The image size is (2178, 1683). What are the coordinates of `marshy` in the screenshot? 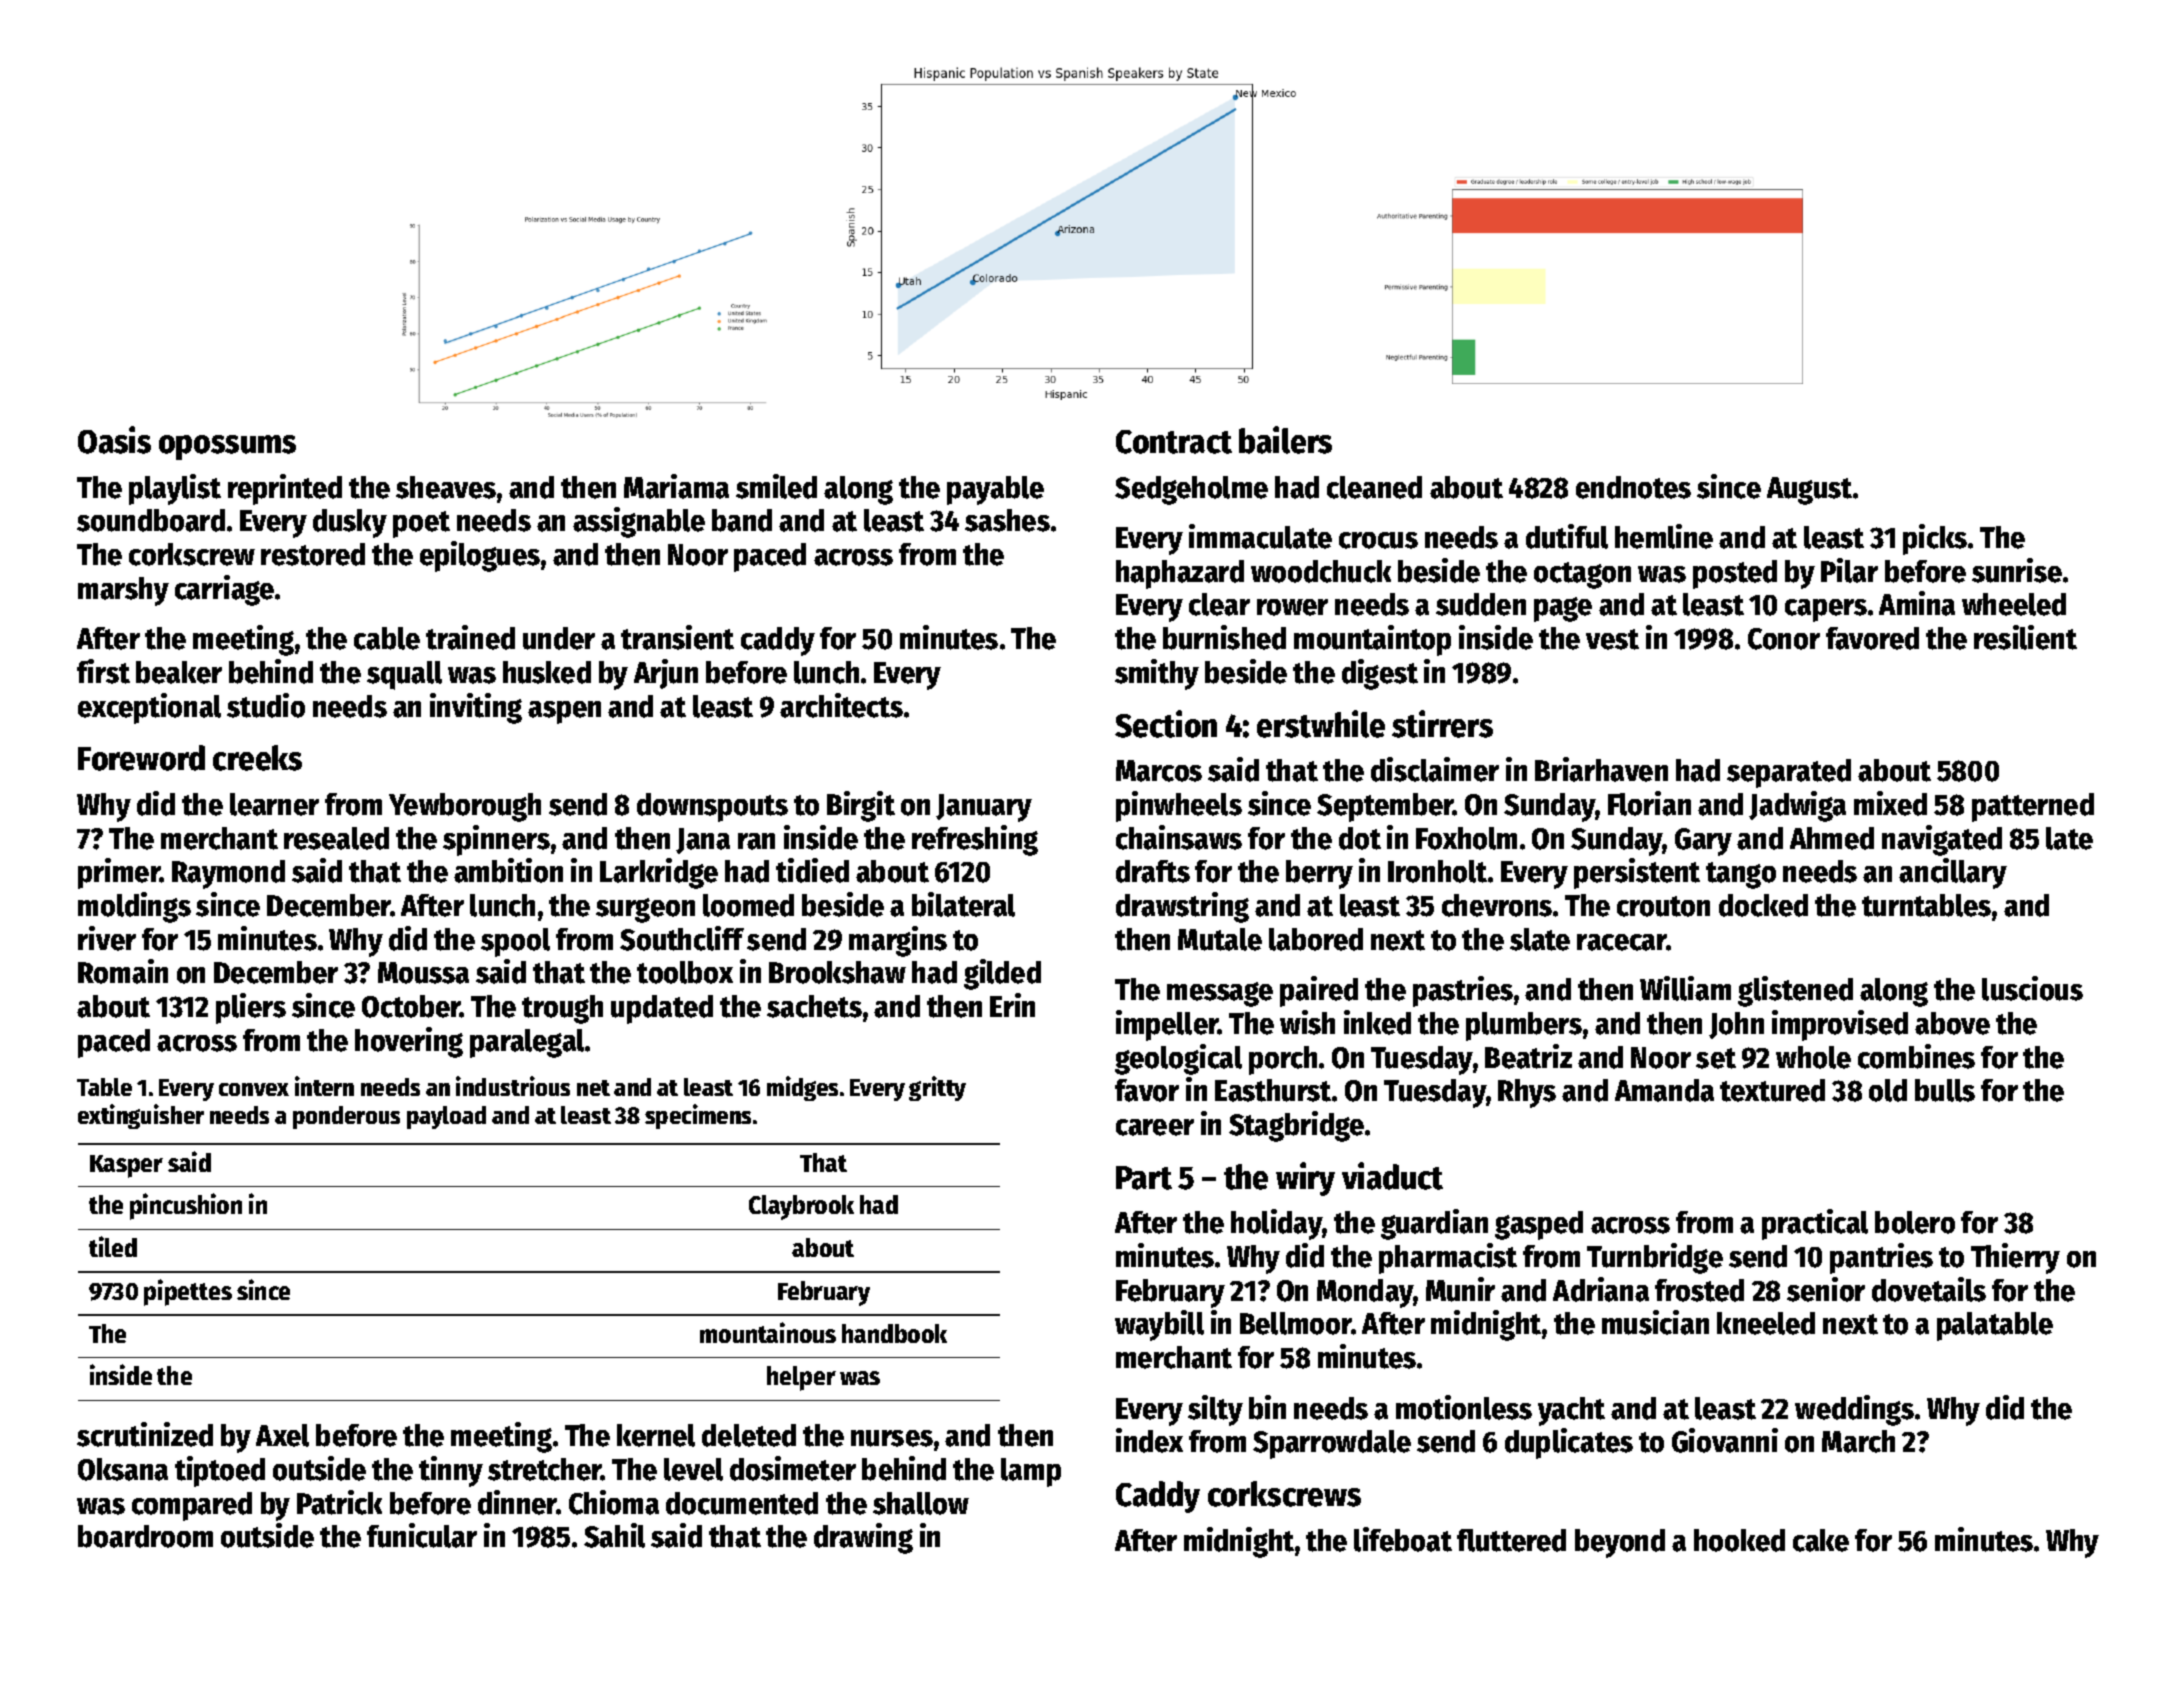 It's located at (123, 591).
